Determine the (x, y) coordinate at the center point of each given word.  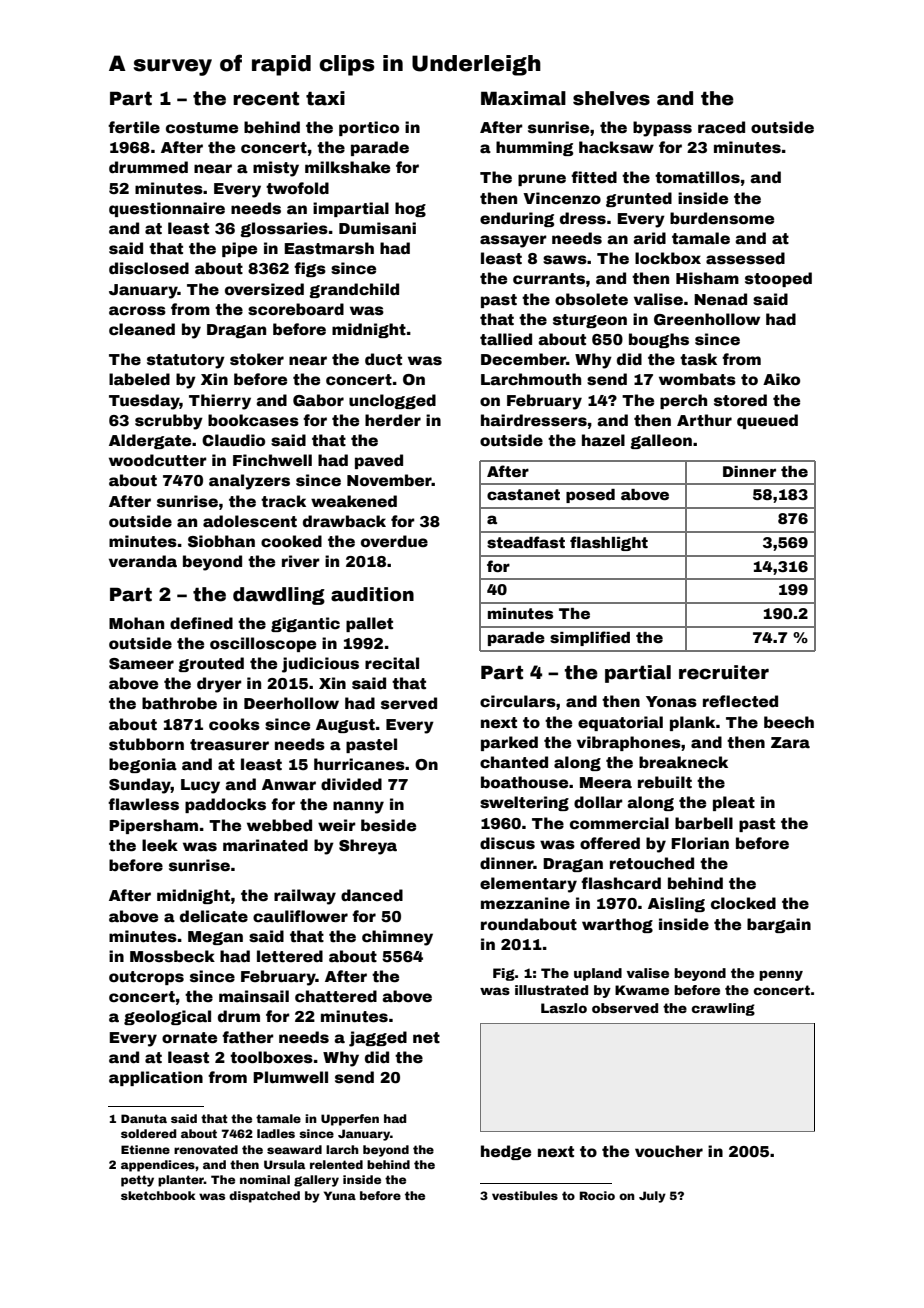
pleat (734, 803)
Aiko (781, 379)
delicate (214, 916)
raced (721, 127)
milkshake (347, 167)
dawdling (279, 596)
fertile (134, 127)
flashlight (609, 543)
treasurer (229, 745)
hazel (603, 440)
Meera (606, 783)
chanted (514, 762)
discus (507, 843)
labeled (139, 379)
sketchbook (158, 1195)
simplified (590, 638)
